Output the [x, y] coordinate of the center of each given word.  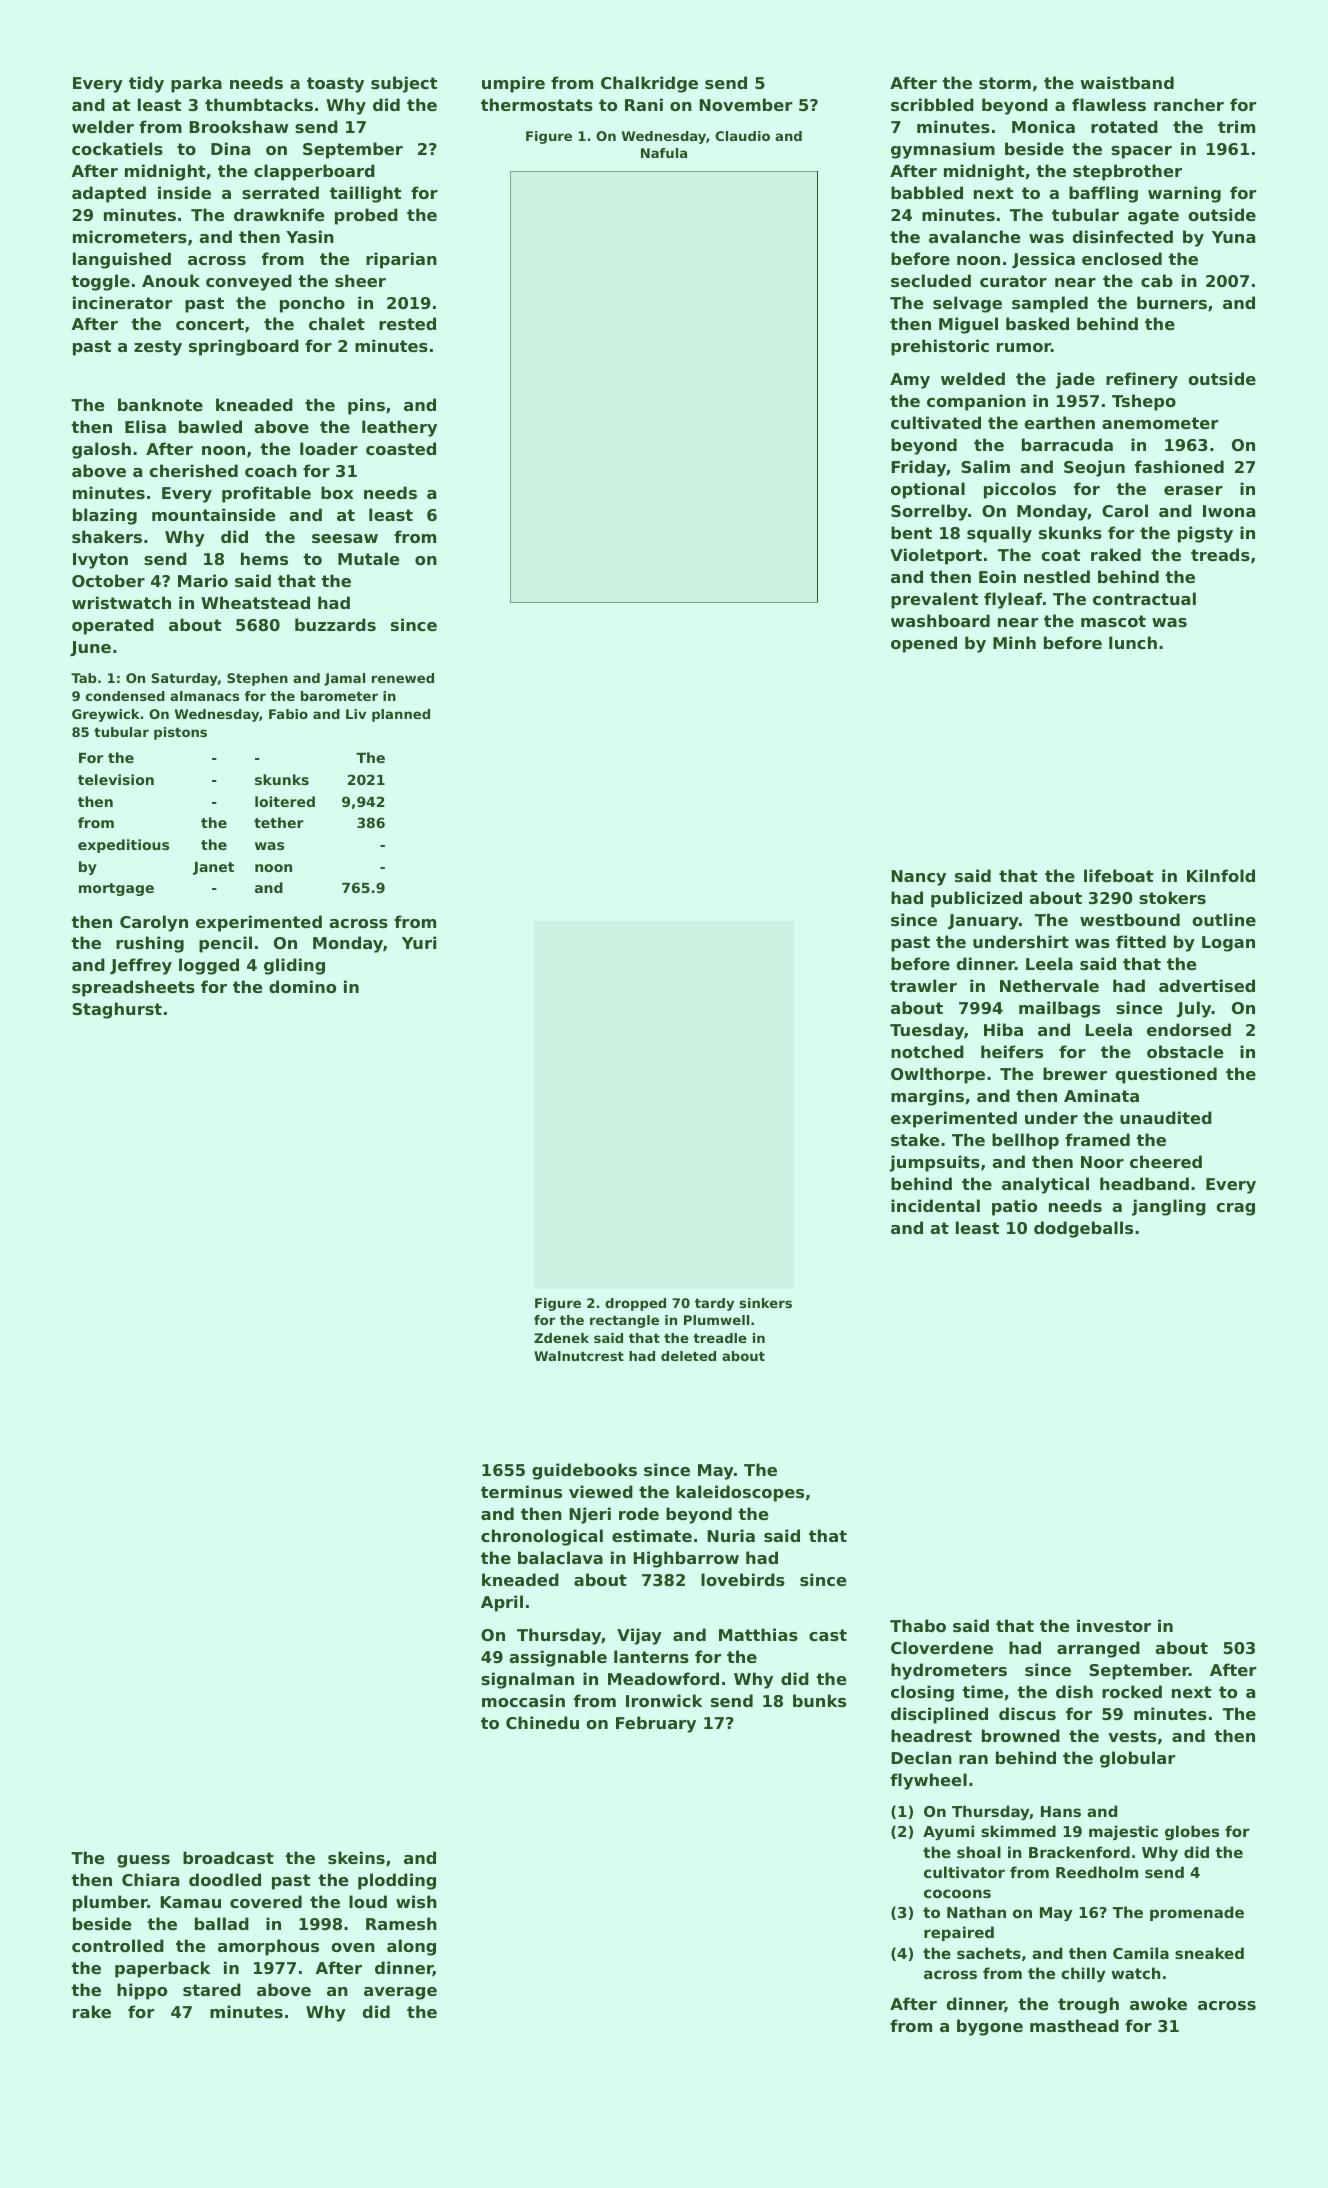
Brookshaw [239, 126]
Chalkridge [649, 84]
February [656, 1724]
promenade [1197, 1913]
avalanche [974, 236]
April [502, 1603]
